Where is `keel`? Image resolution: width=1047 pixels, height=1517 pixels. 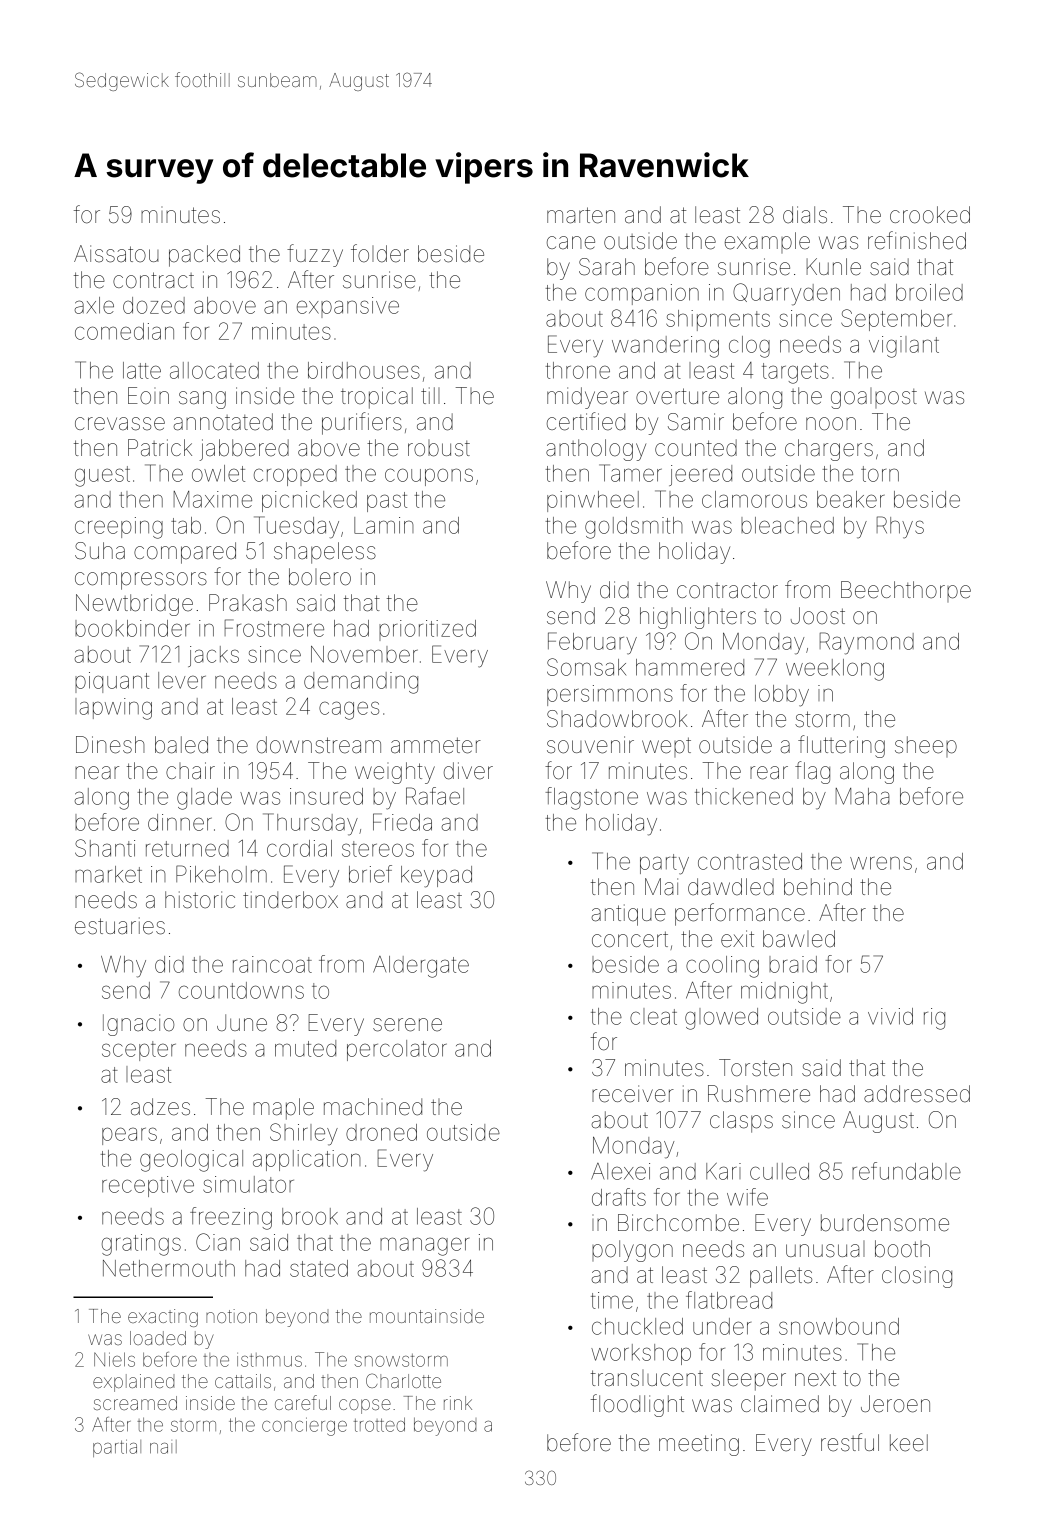 keel is located at coordinates (909, 1443).
